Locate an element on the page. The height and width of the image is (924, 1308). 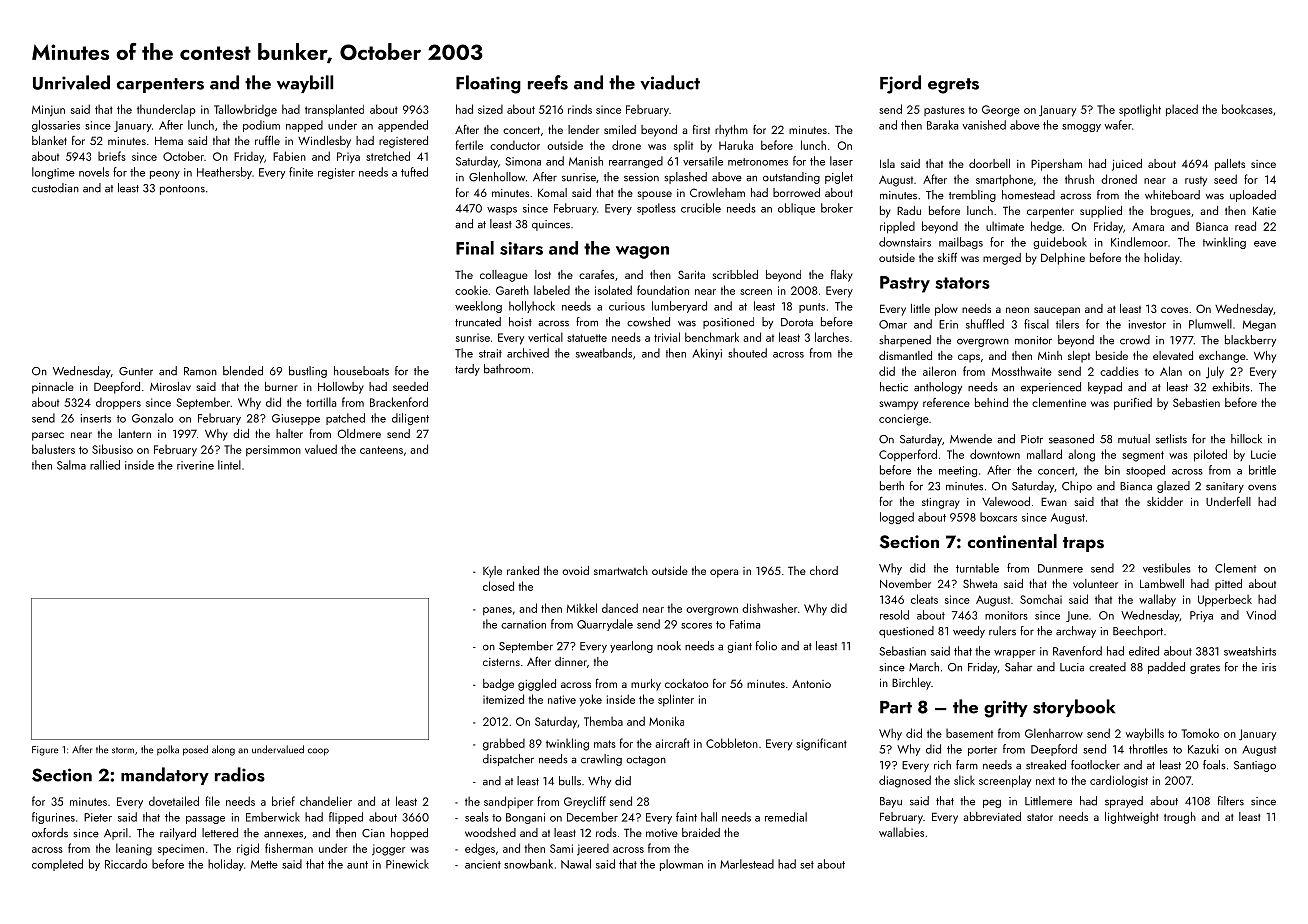
giant is located at coordinates (739, 647).
